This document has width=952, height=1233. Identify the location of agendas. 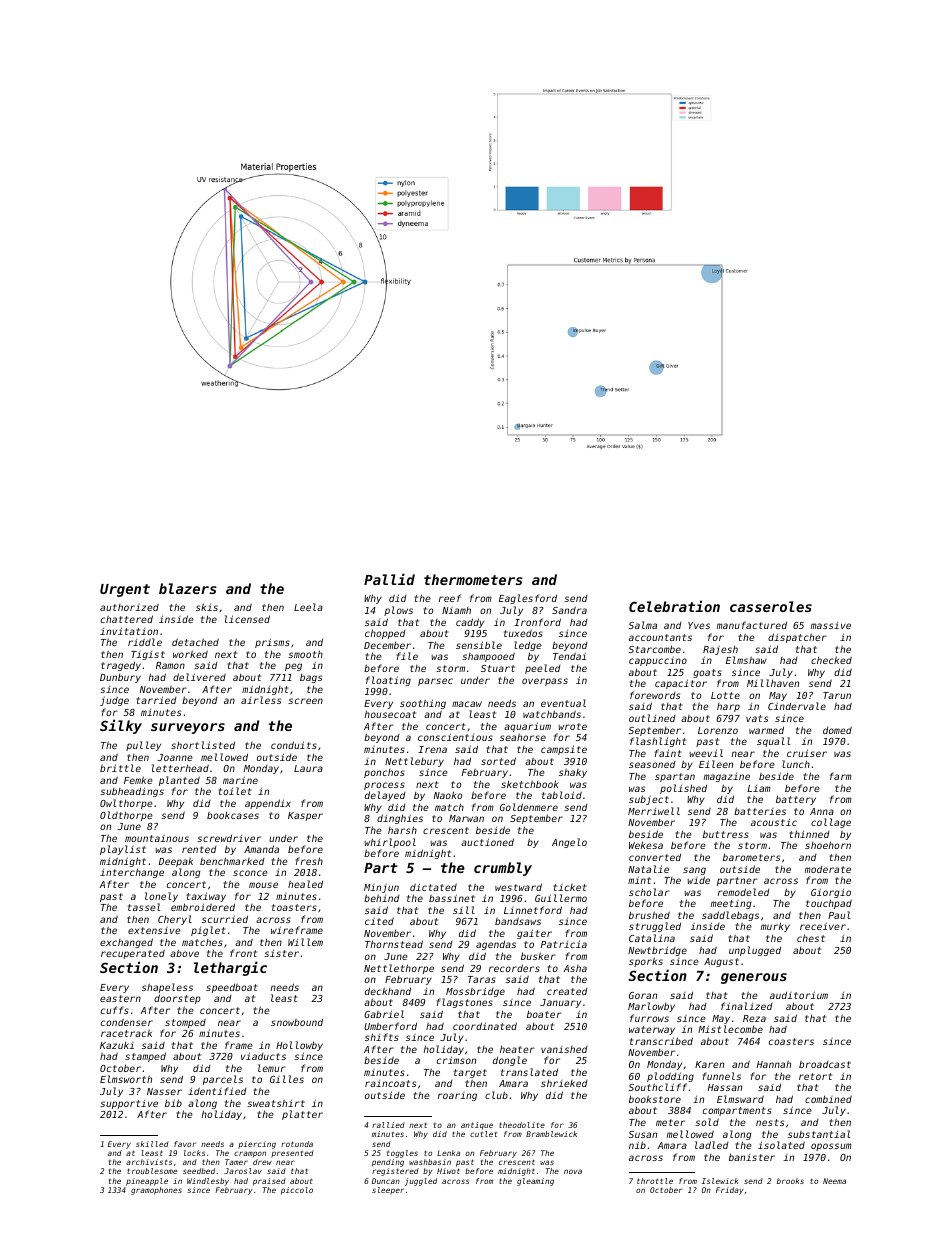
(496, 945).
